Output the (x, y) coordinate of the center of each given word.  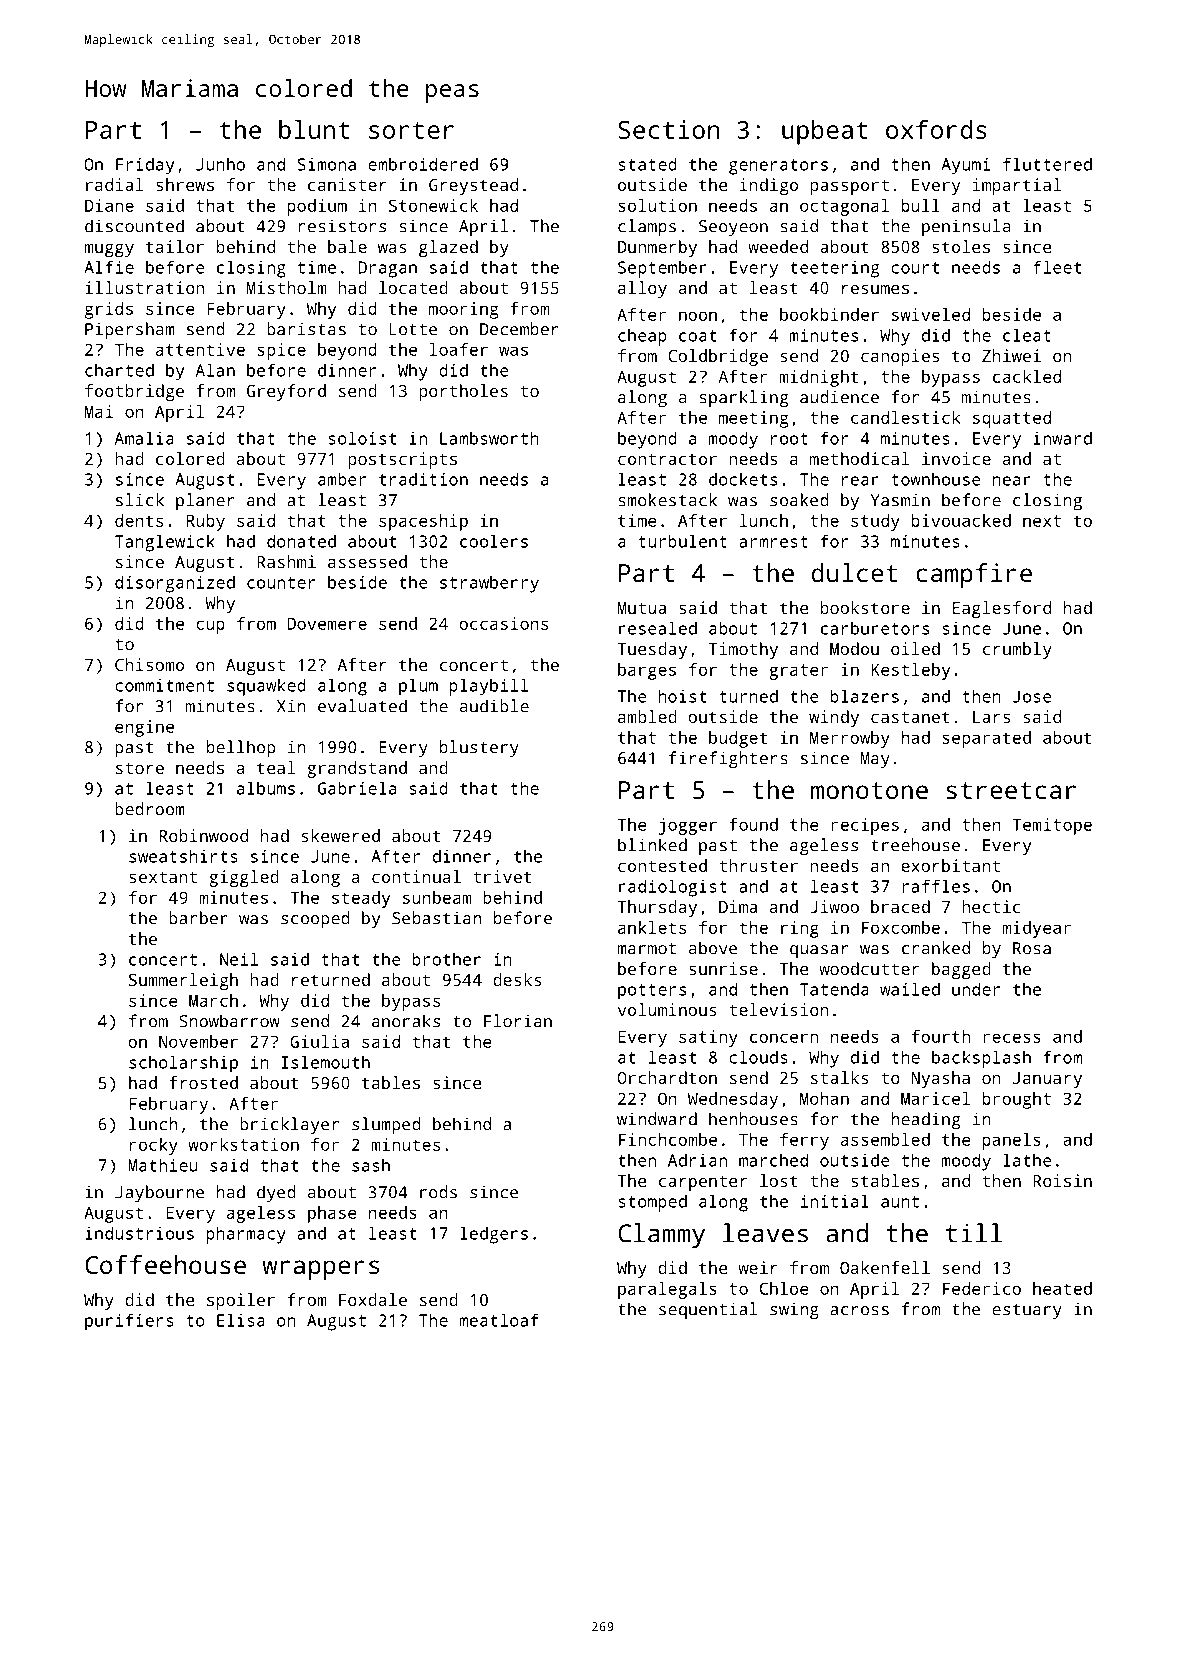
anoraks (406, 1021)
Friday (145, 166)
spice (281, 351)
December (519, 329)
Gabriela (357, 788)
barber (198, 918)
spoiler (241, 1301)
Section (668, 129)
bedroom (150, 809)
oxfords (936, 129)
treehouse (915, 845)
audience (839, 397)
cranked (936, 948)
